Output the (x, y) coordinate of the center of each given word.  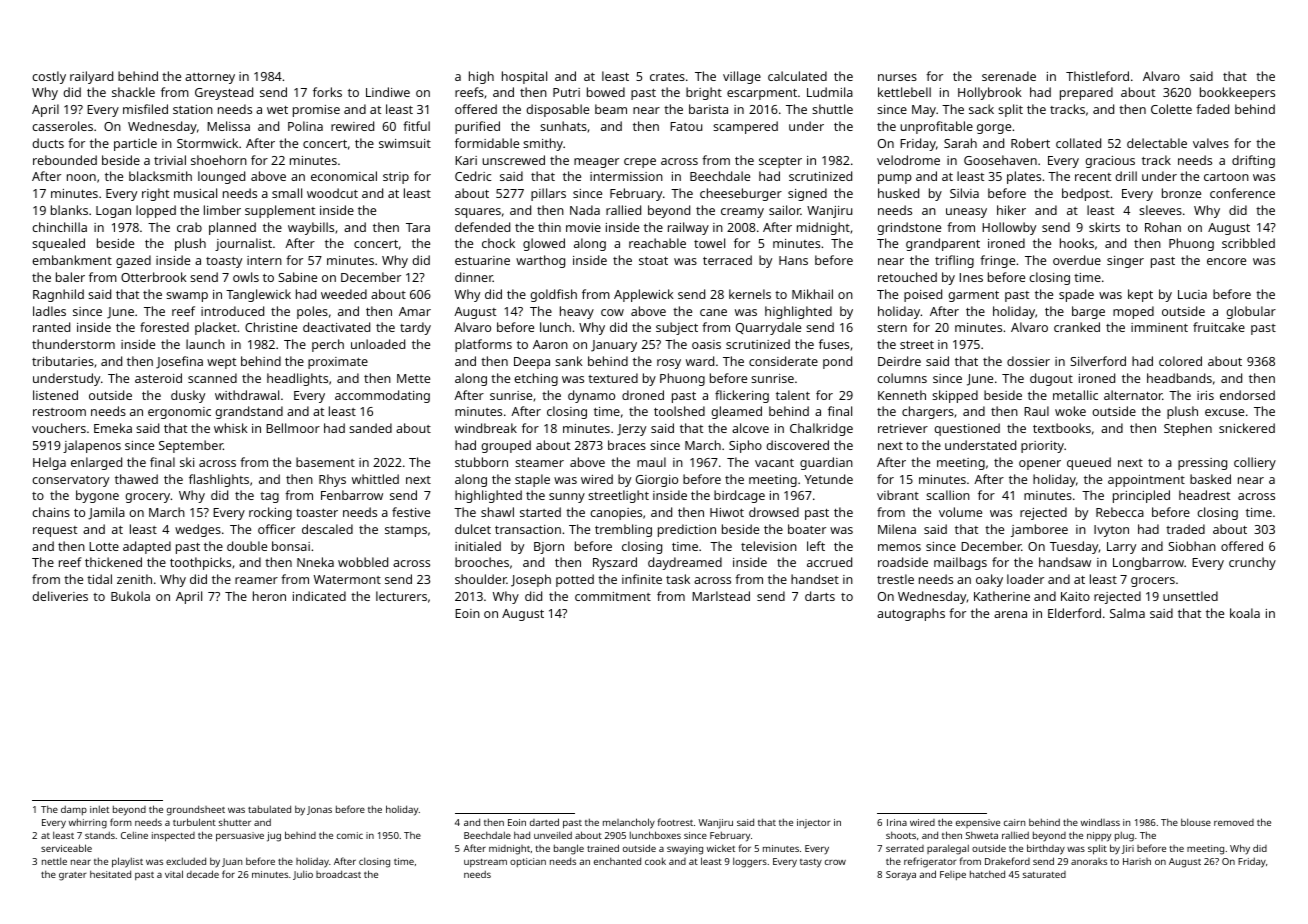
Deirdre (899, 361)
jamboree (1039, 530)
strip (396, 178)
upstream (485, 863)
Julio (303, 875)
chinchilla (59, 227)
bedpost (1086, 194)
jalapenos (92, 446)
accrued (829, 562)
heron (269, 596)
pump (895, 179)
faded (1212, 109)
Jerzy (631, 430)
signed (807, 194)
